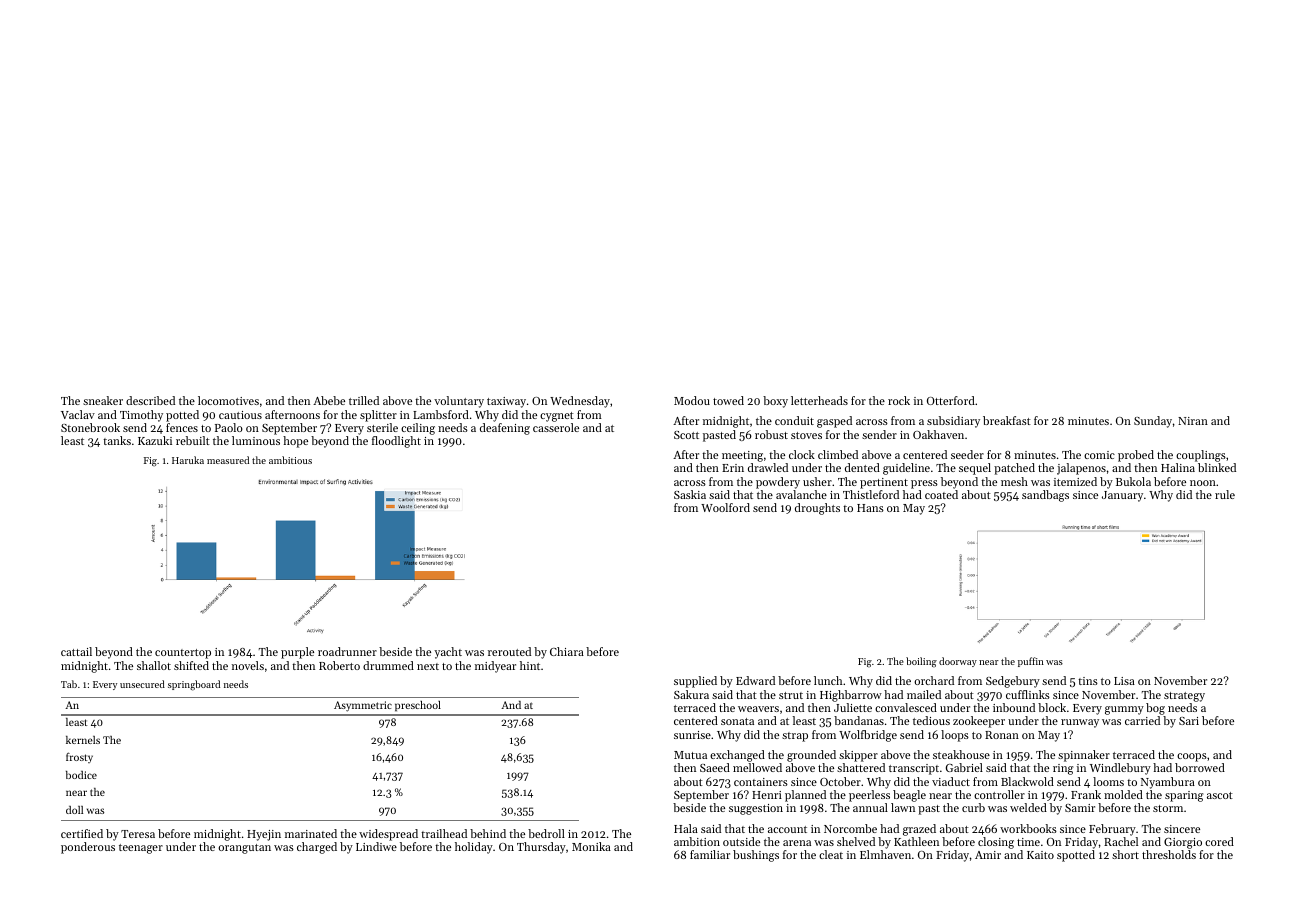 This document has width=1308, height=924. I want to click on locomotives, so click(228, 400).
